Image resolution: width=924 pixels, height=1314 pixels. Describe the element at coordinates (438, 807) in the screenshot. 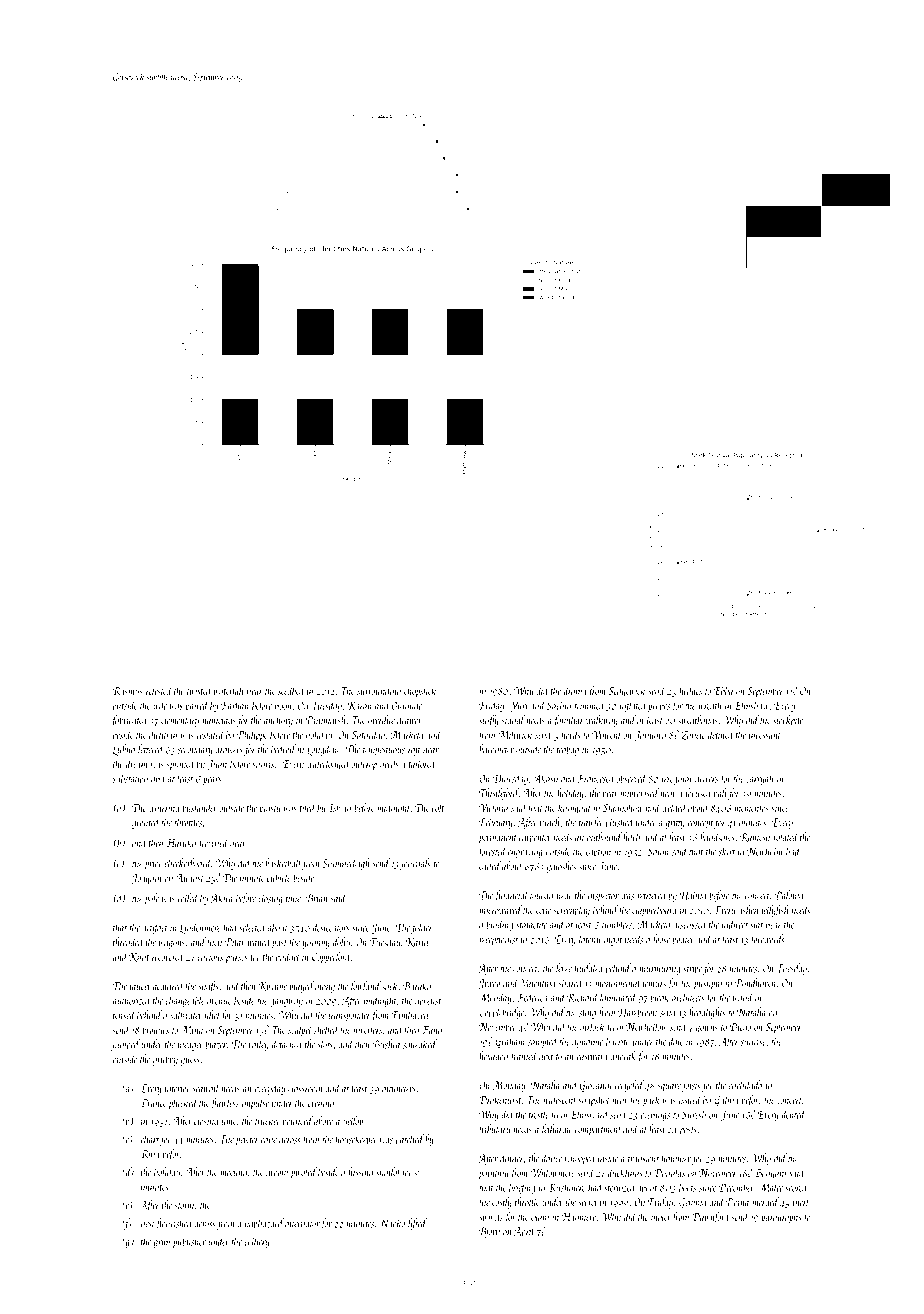

I see `colt` at that location.
